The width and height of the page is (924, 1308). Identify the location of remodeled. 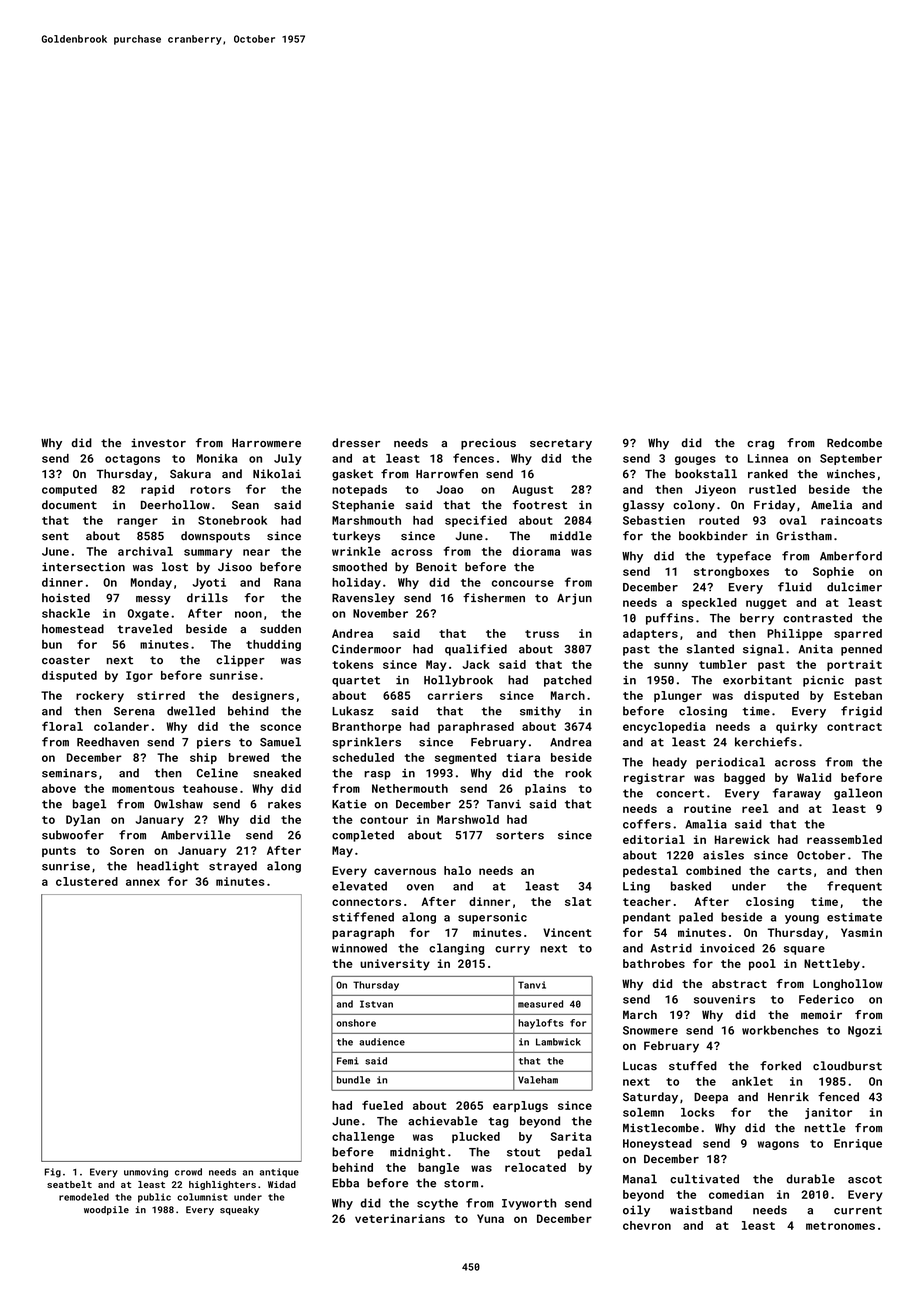
(84, 1197).
